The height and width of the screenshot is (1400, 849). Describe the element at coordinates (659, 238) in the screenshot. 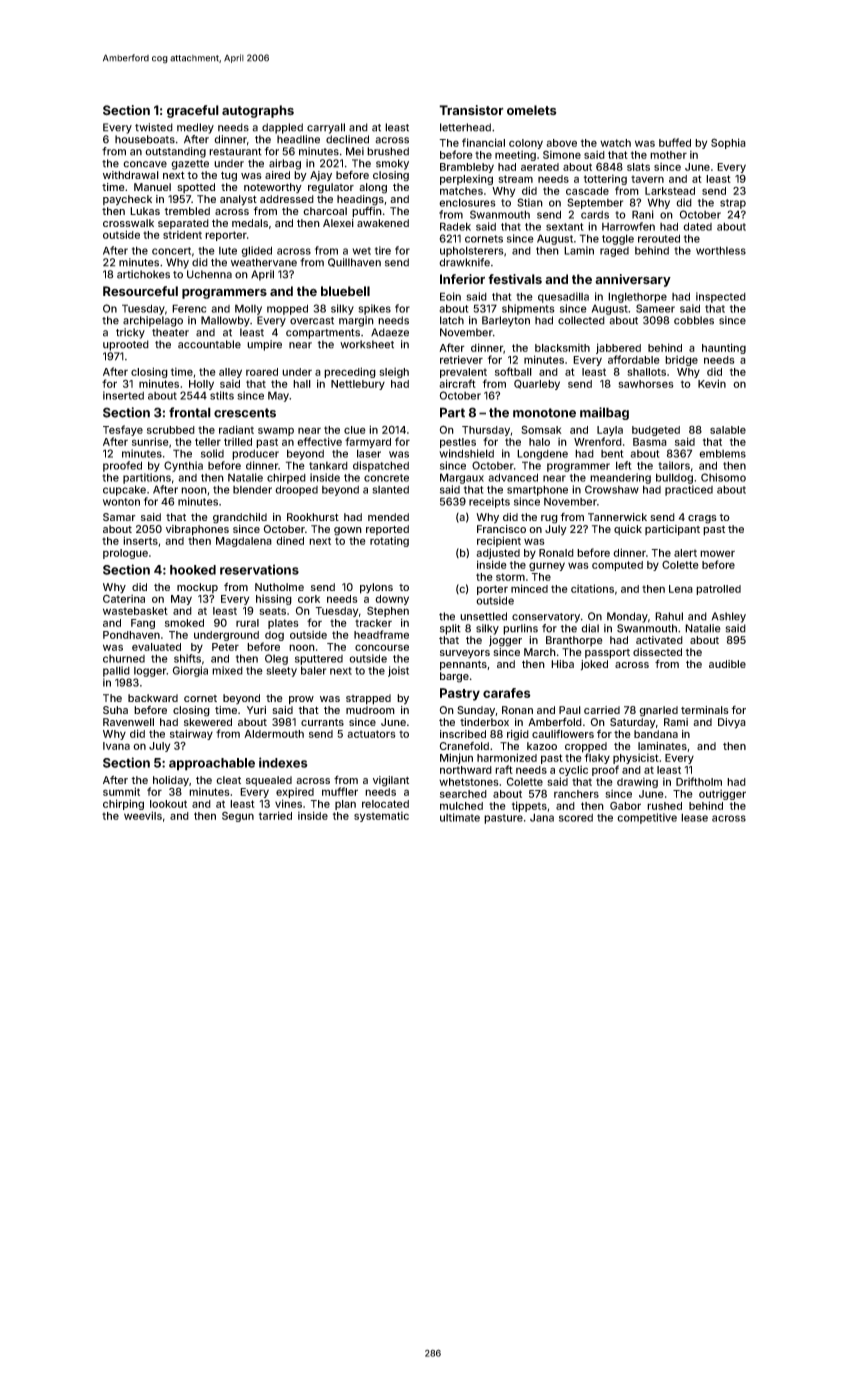

I see `rerouted` at that location.
